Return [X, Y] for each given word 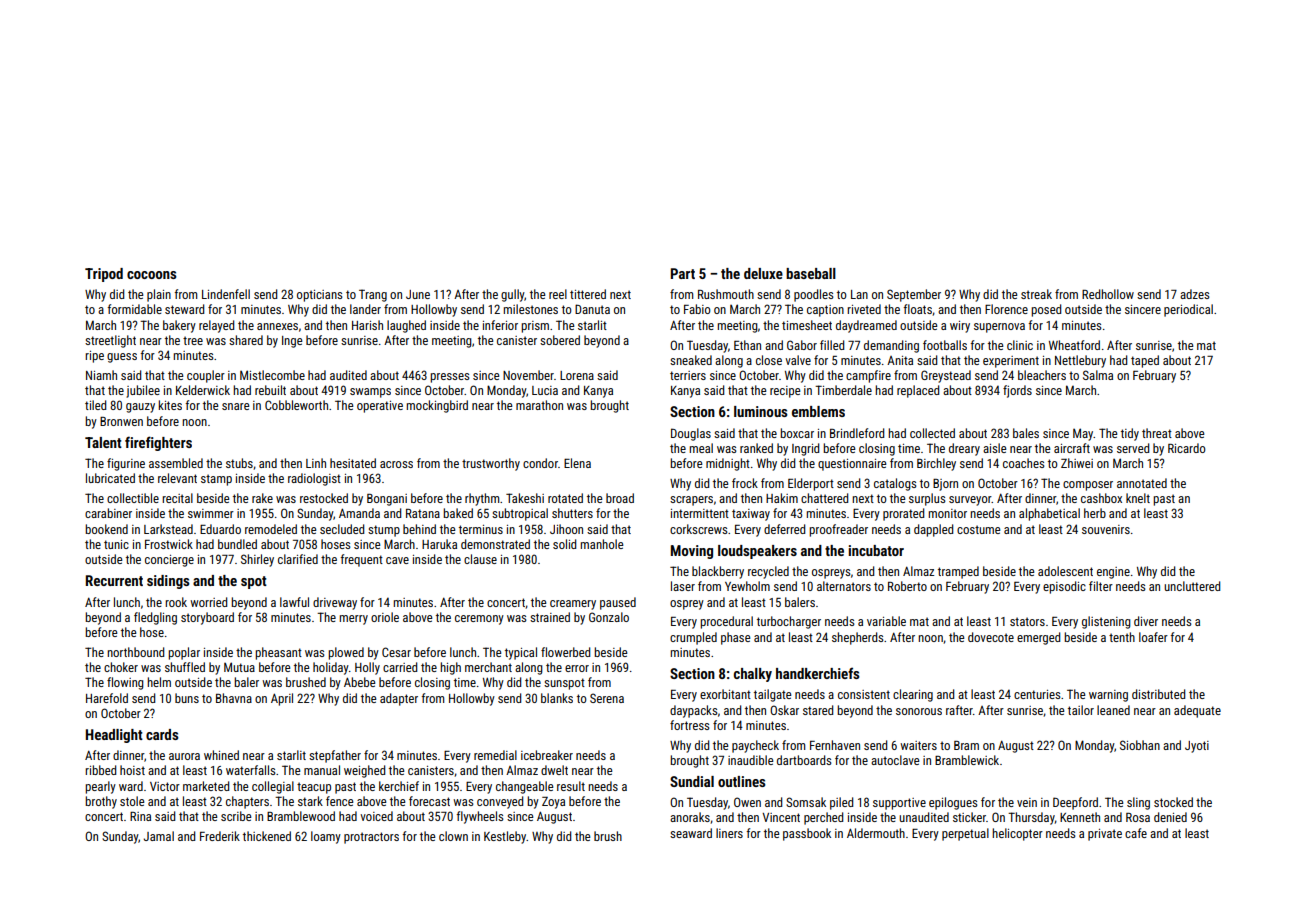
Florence [1006, 309]
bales [1026, 433]
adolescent [1065, 571]
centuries [1037, 694]
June [418, 294]
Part [683, 273]
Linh [316, 463]
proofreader [838, 530]
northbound [135, 652]
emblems [818, 411]
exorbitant [725, 694]
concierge [169, 561]
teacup [314, 788]
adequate [1197, 711]
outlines [742, 781]
